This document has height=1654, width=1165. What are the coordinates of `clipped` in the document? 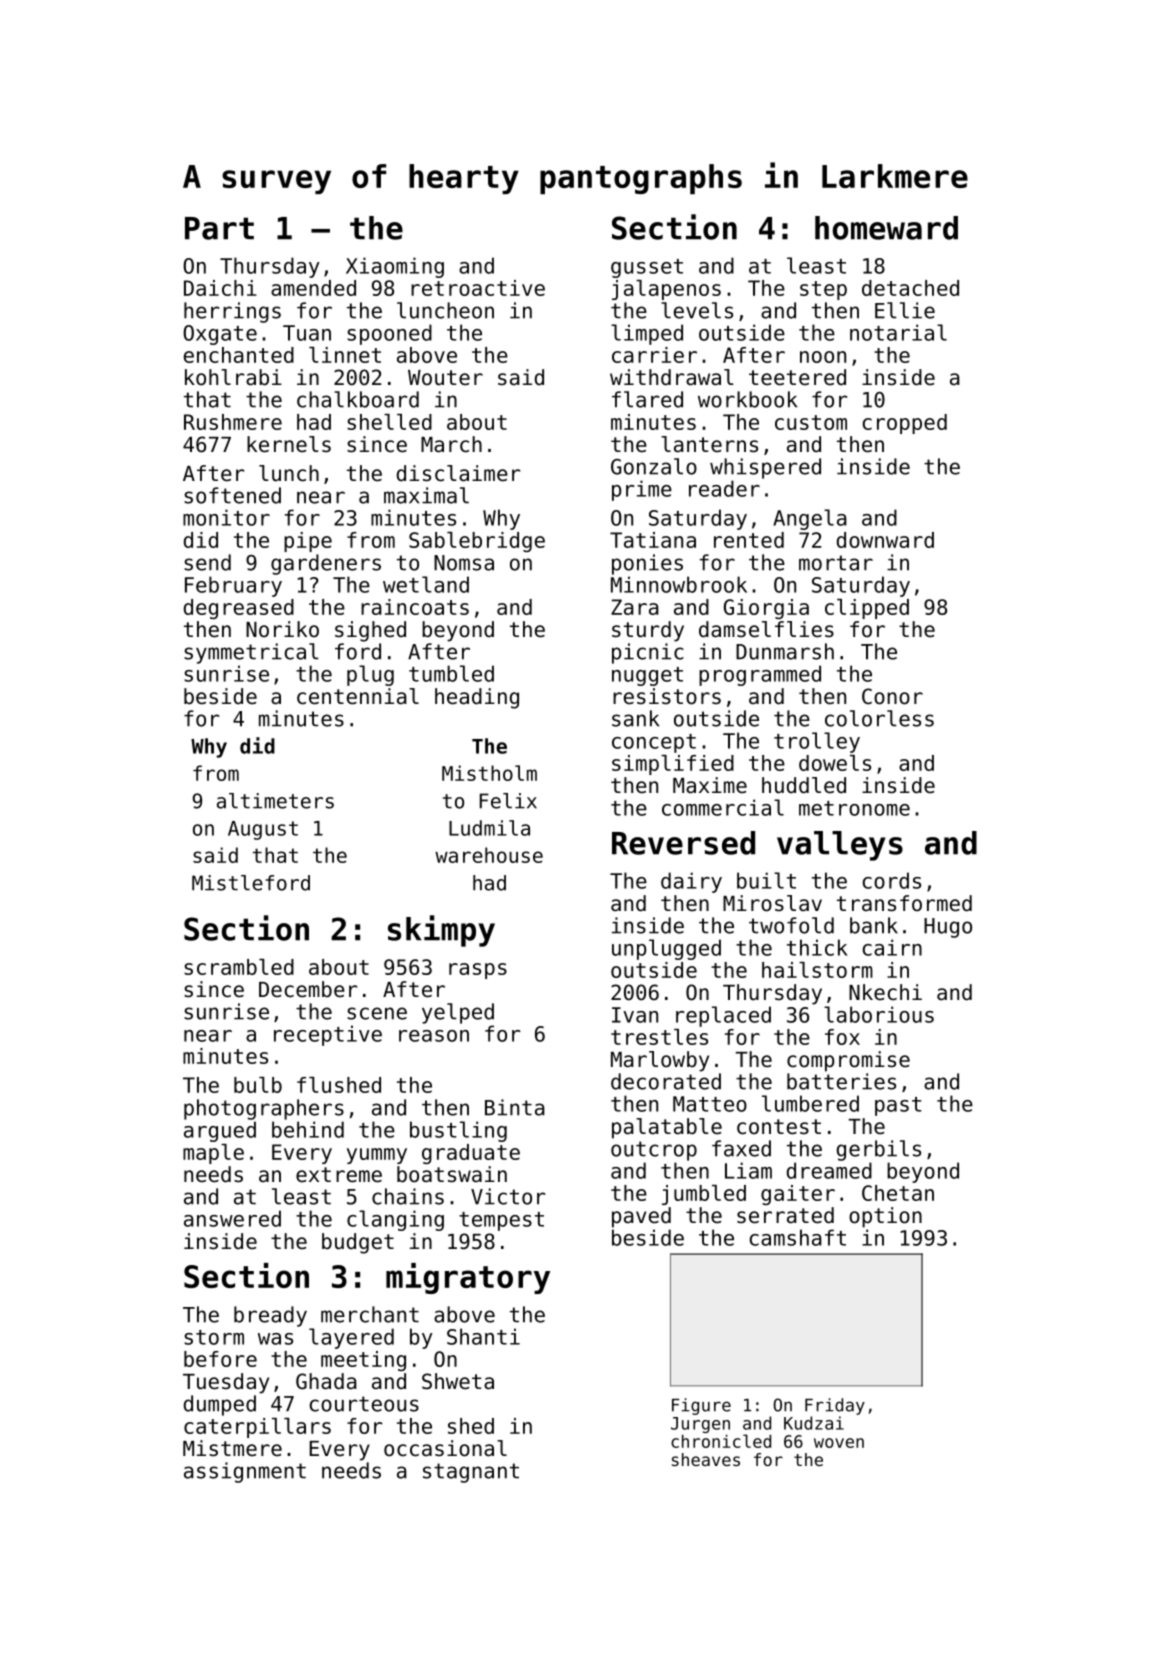 It's located at (867, 609).
